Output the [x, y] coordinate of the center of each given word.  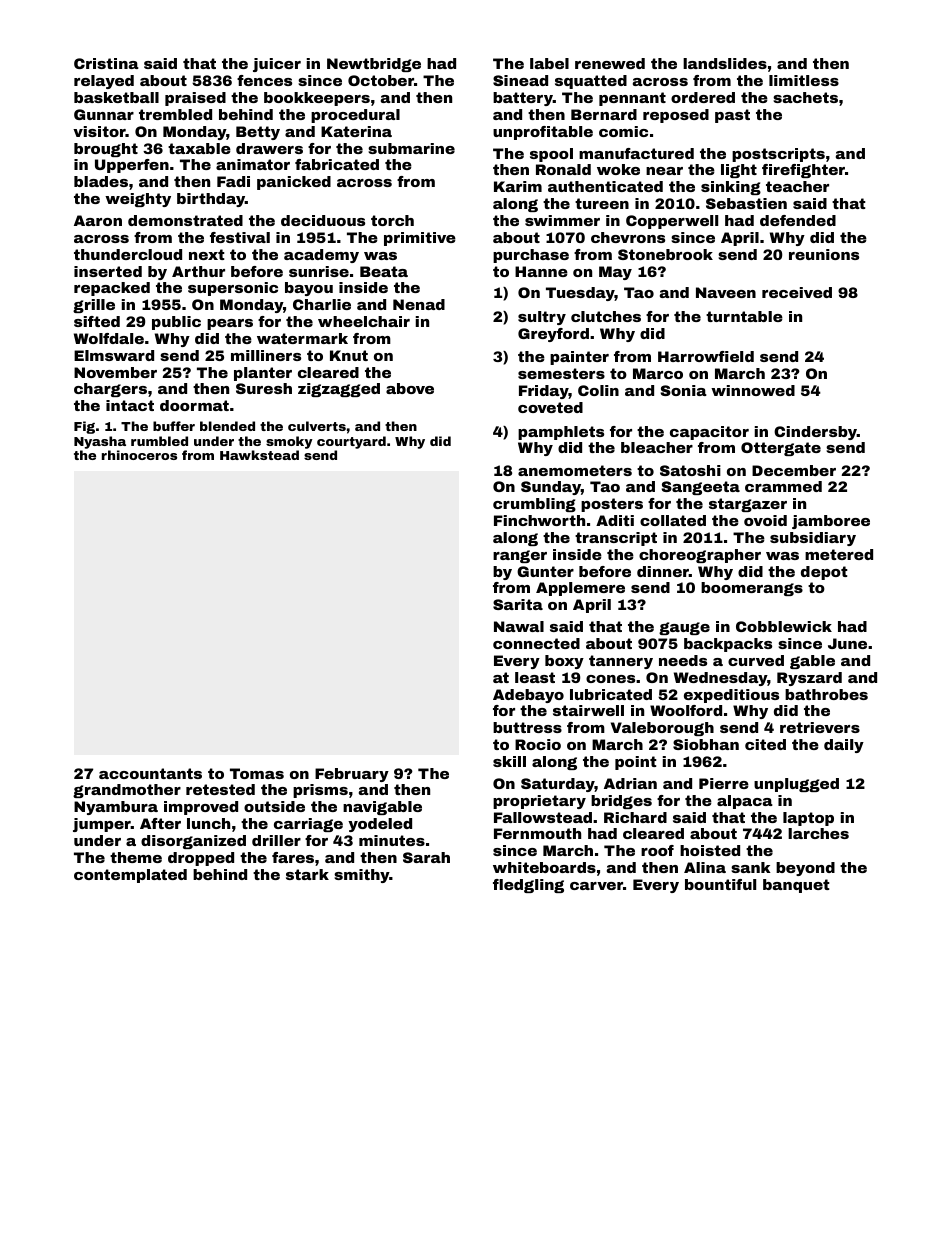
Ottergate [781, 449]
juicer [277, 65]
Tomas [257, 773]
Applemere [580, 589]
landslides [725, 63]
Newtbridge [374, 65]
